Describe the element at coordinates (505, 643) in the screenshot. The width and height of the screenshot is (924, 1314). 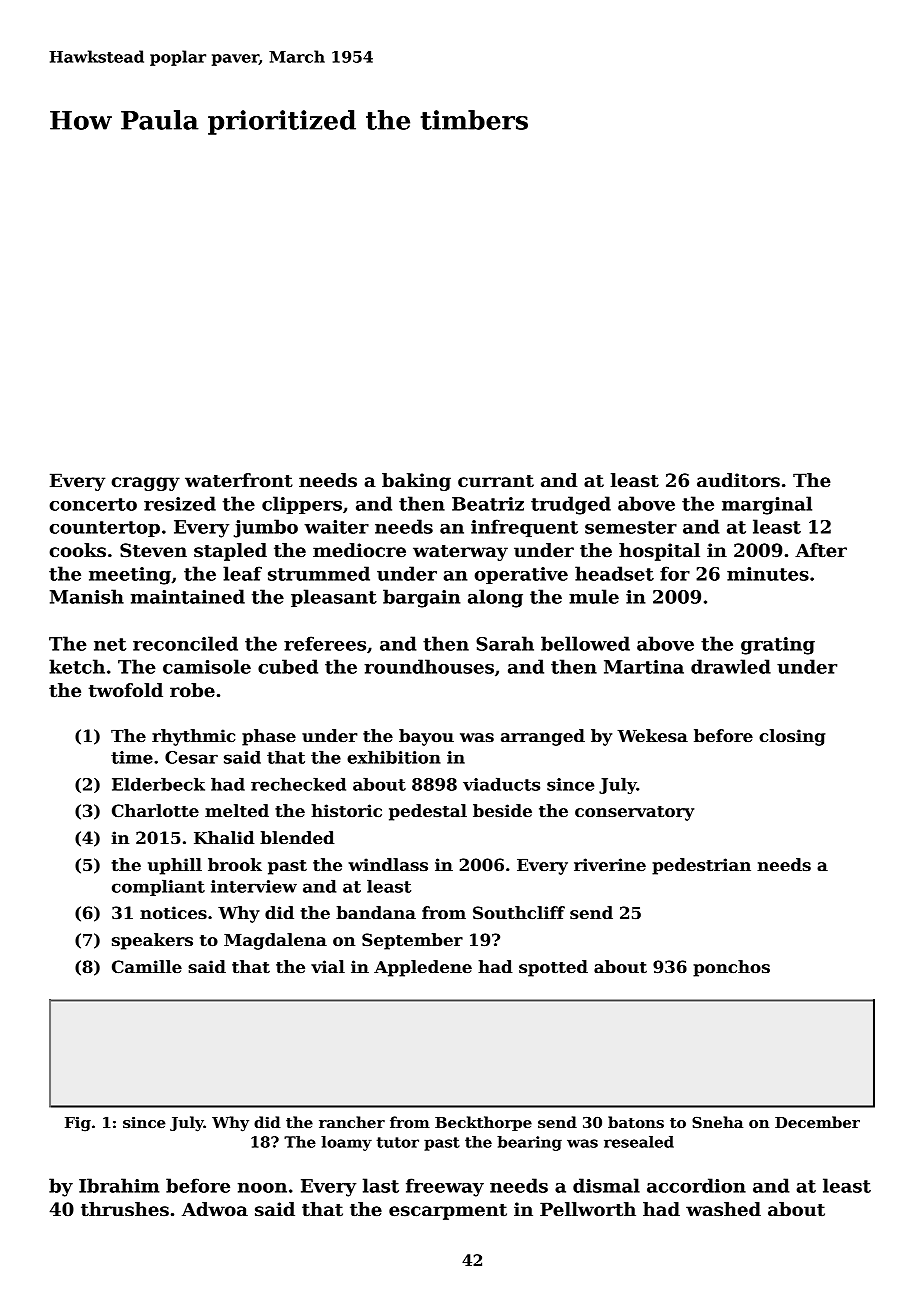
I see `Sarah` at that location.
